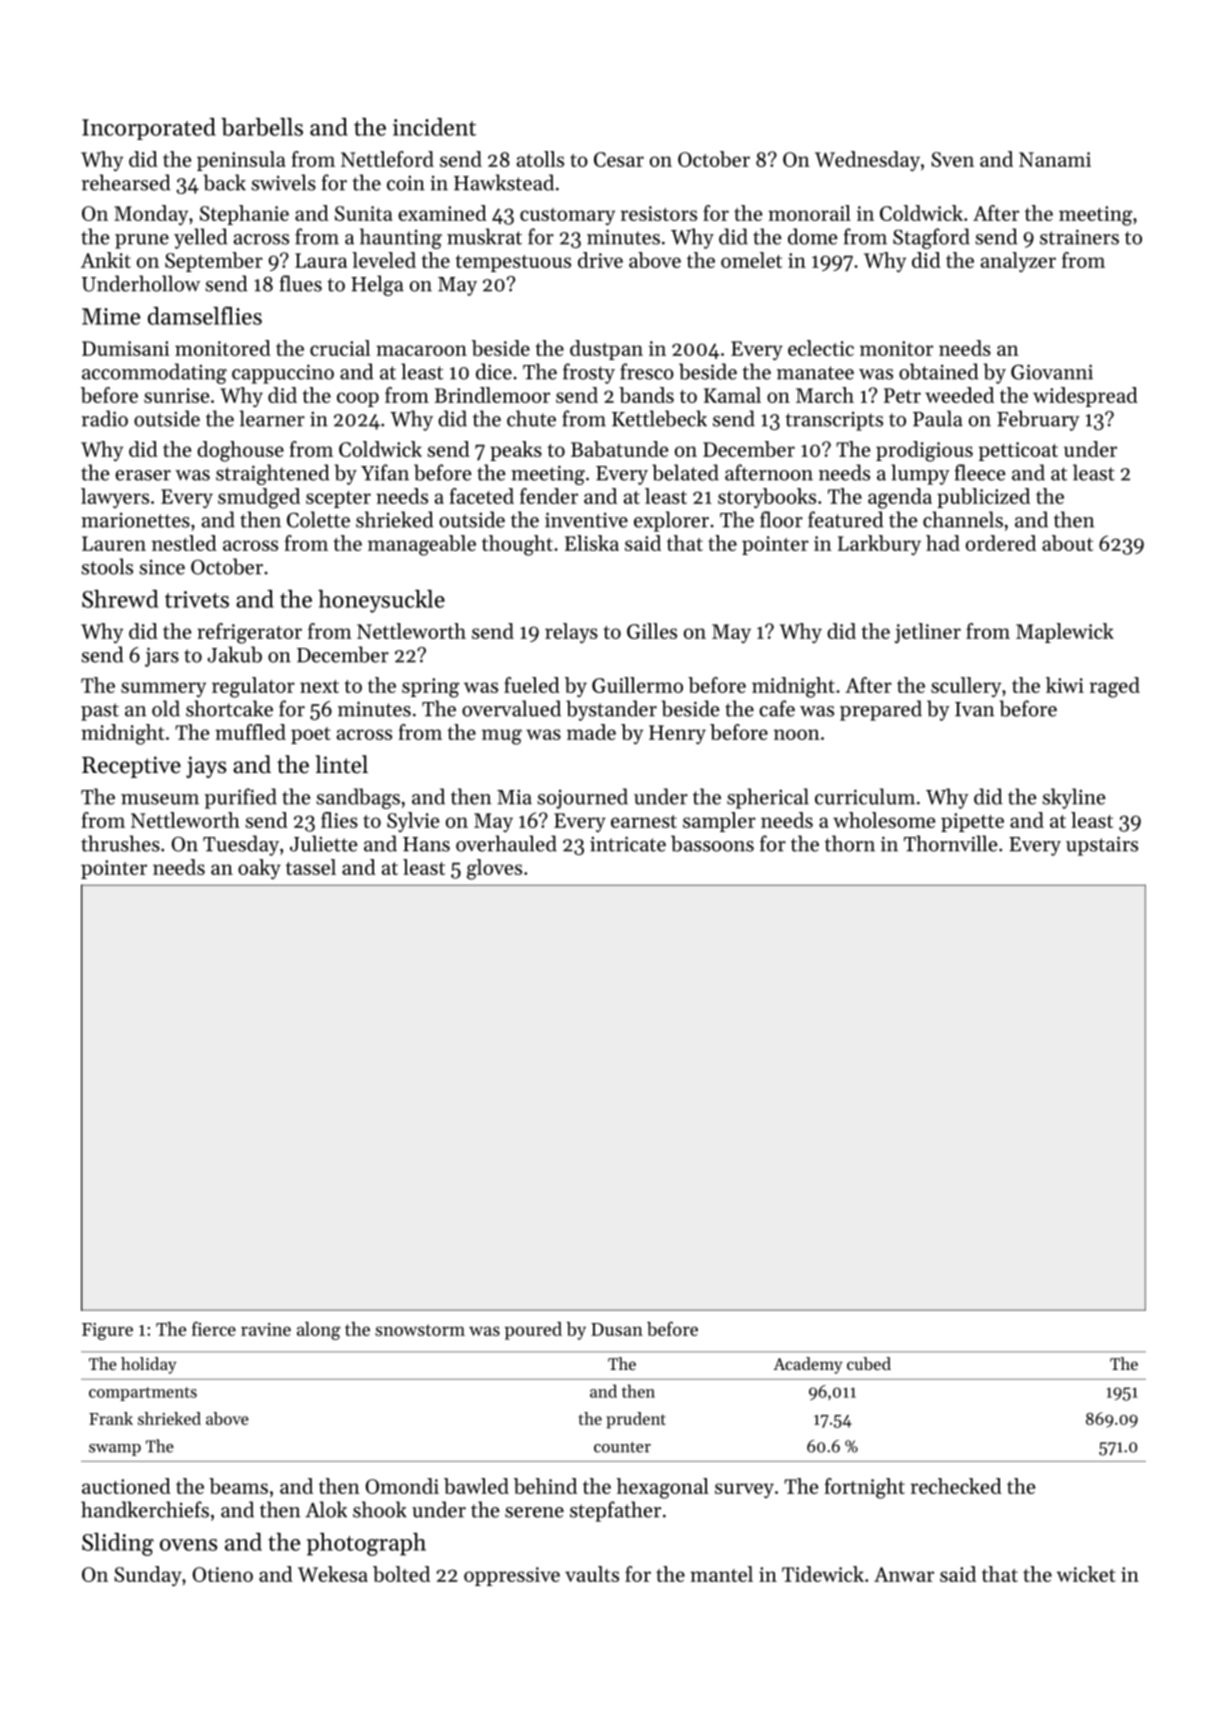  What do you see at coordinates (1079, 237) in the page?
I see `strainers` at bounding box center [1079, 237].
